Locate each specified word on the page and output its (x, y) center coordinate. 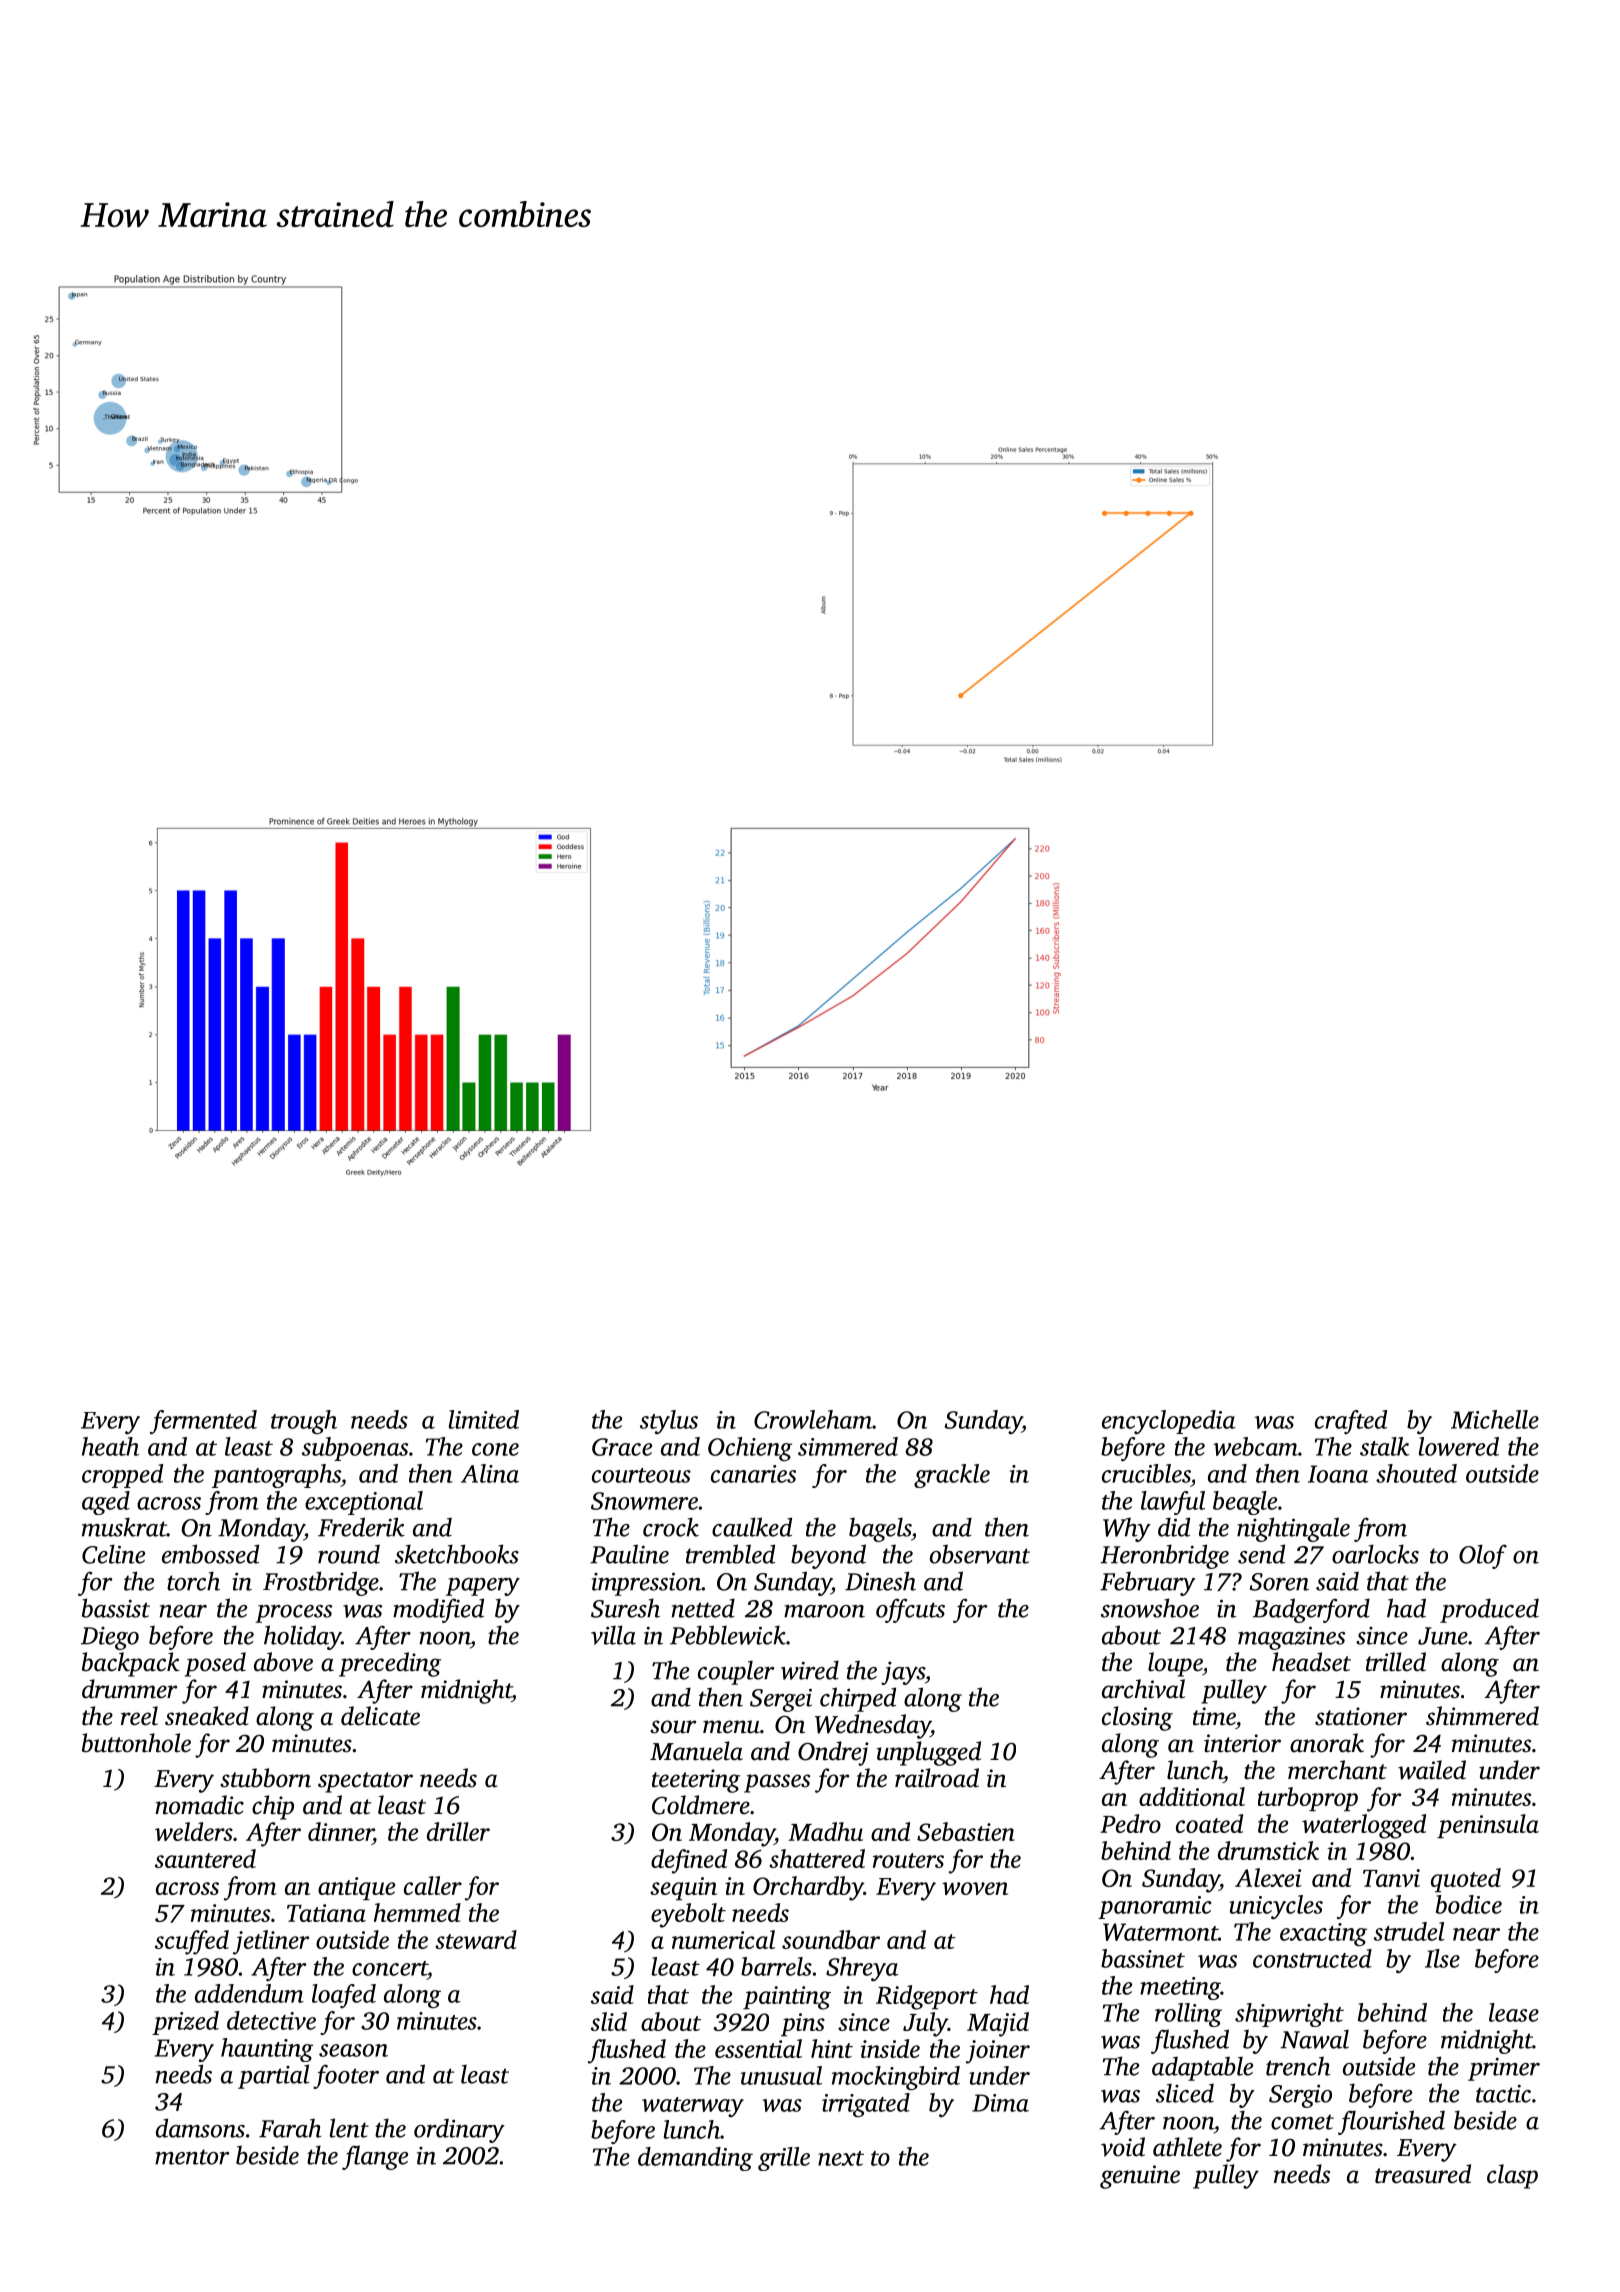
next (841, 2158)
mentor (192, 2157)
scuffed (192, 1942)
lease (1514, 2012)
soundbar (831, 1939)
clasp (1512, 2176)
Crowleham (813, 1419)
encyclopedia (1169, 1422)
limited (484, 1419)
